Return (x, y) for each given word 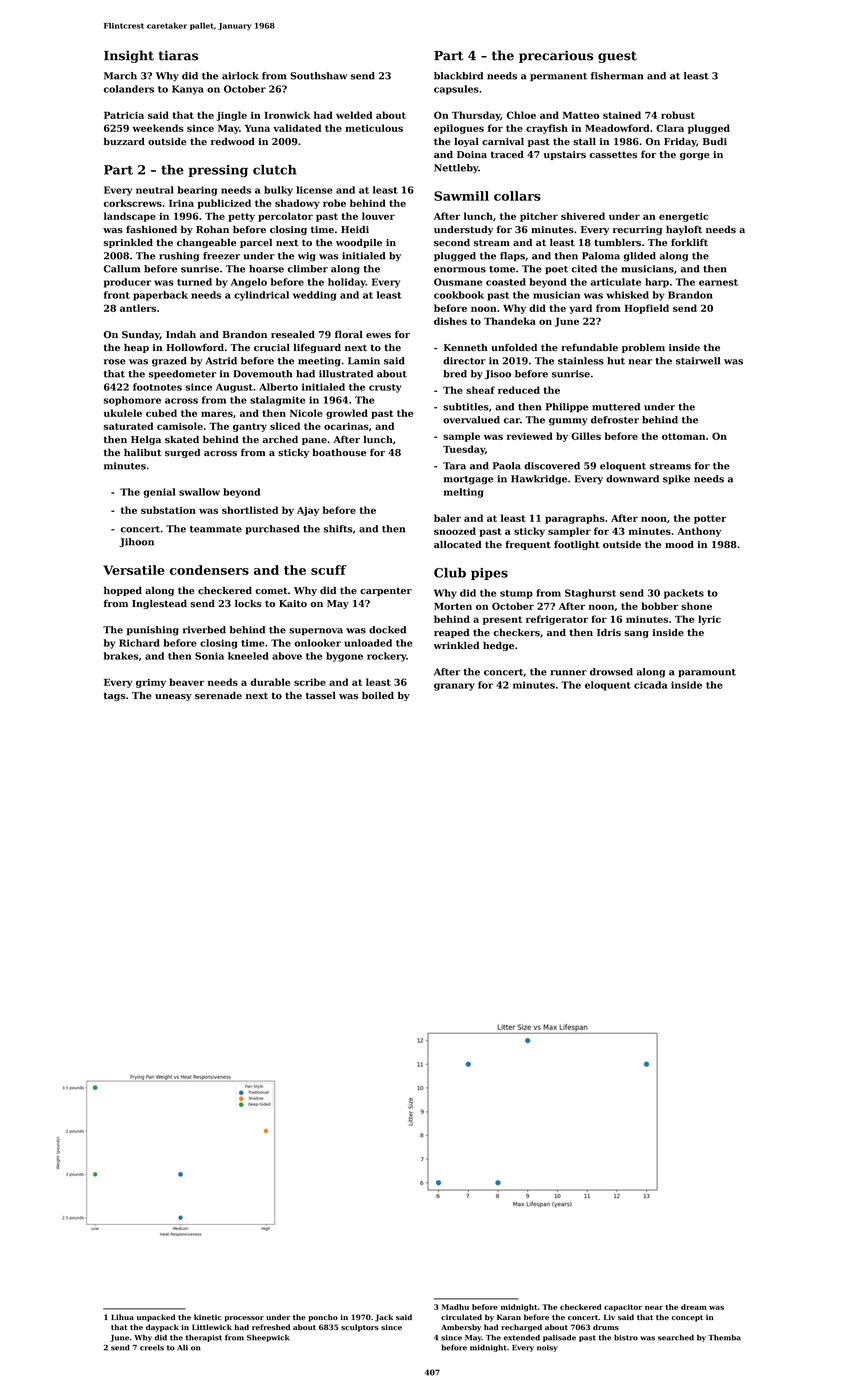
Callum (122, 269)
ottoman (683, 436)
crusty (385, 388)
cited (584, 269)
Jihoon (136, 542)
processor (244, 1319)
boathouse (339, 453)
